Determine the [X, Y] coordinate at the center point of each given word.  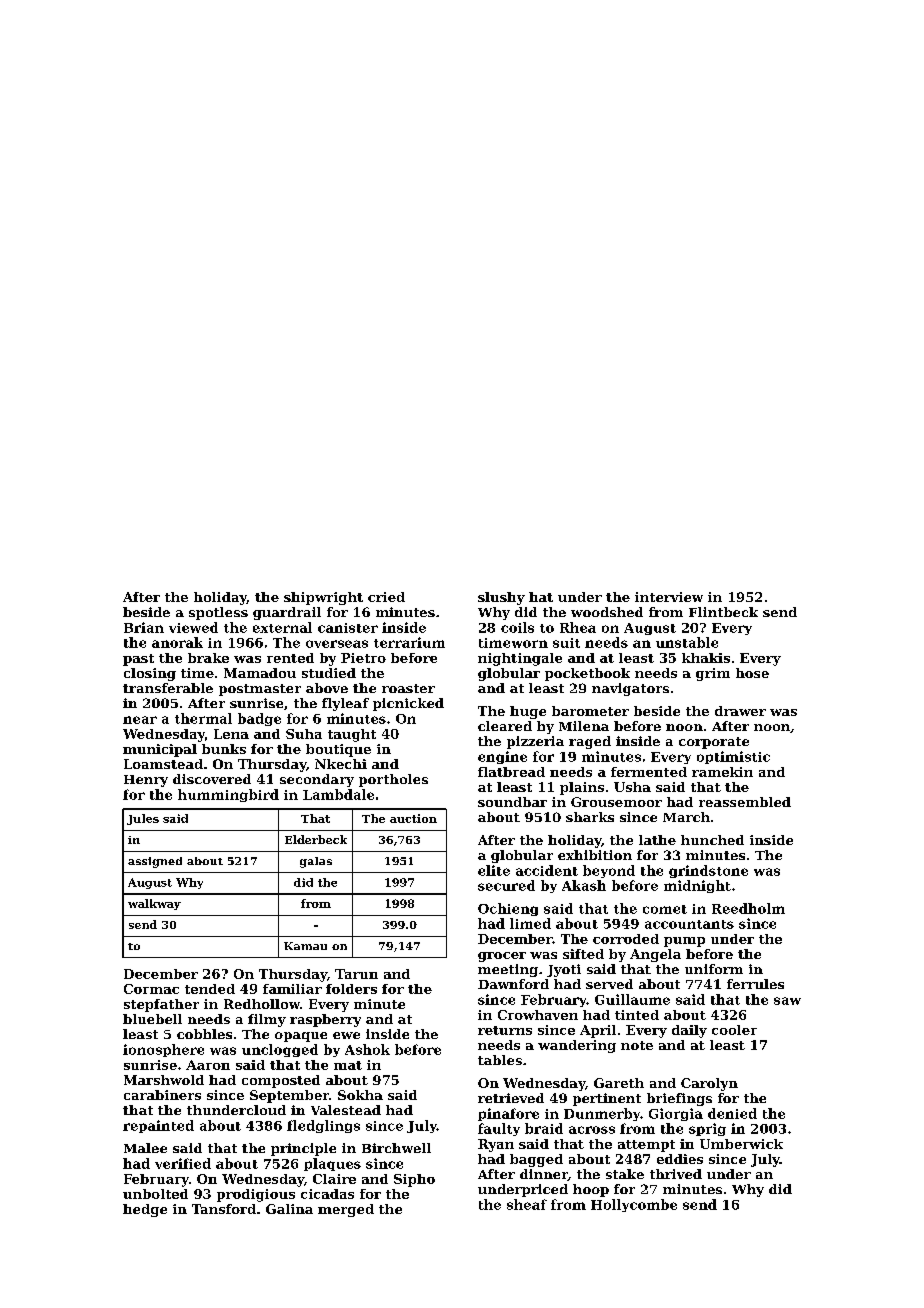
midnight [697, 886]
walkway [154, 904]
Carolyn [709, 1084]
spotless [218, 613]
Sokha [360, 1095]
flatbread [511, 772]
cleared [505, 726]
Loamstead [163, 764]
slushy [501, 598]
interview [669, 597]
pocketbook [587, 674]
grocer [502, 957]
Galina [289, 1209]
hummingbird [228, 795]
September [289, 1096]
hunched [712, 840]
